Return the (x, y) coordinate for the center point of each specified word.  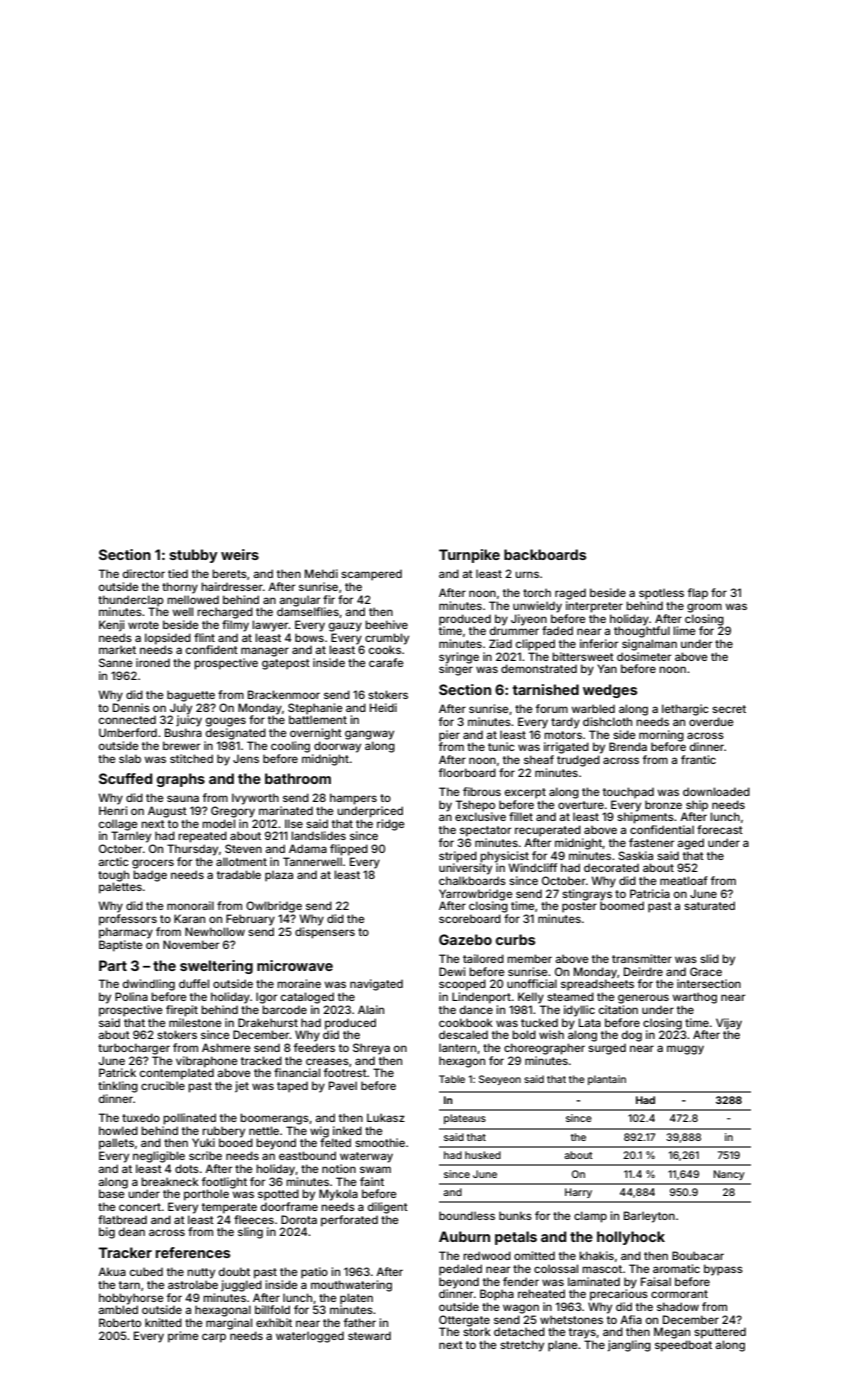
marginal (229, 1324)
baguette (191, 696)
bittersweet (583, 656)
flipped (349, 850)
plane (563, 1346)
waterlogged (310, 1337)
